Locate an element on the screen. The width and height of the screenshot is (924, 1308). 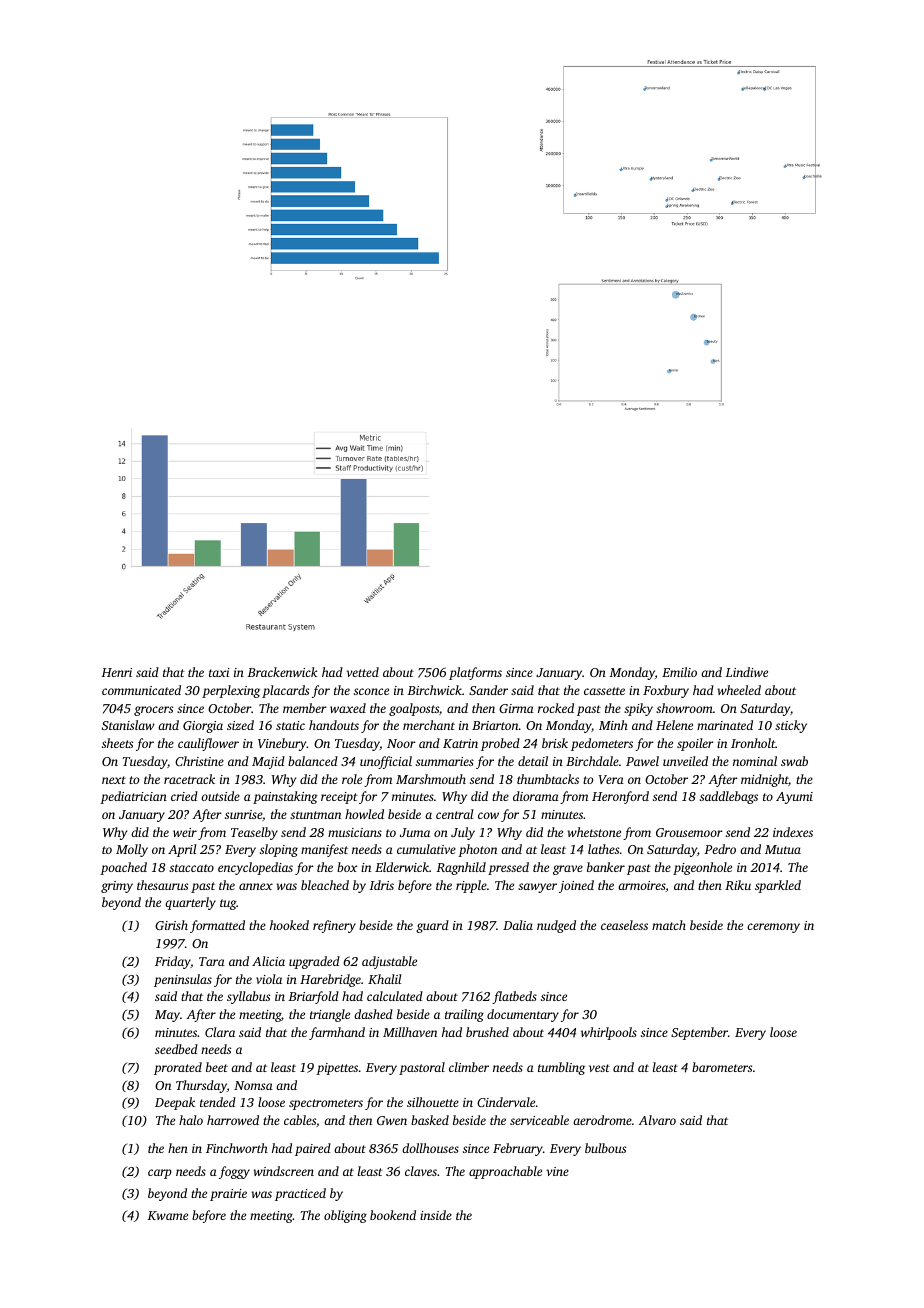
aerodrome is located at coordinates (602, 1120).
